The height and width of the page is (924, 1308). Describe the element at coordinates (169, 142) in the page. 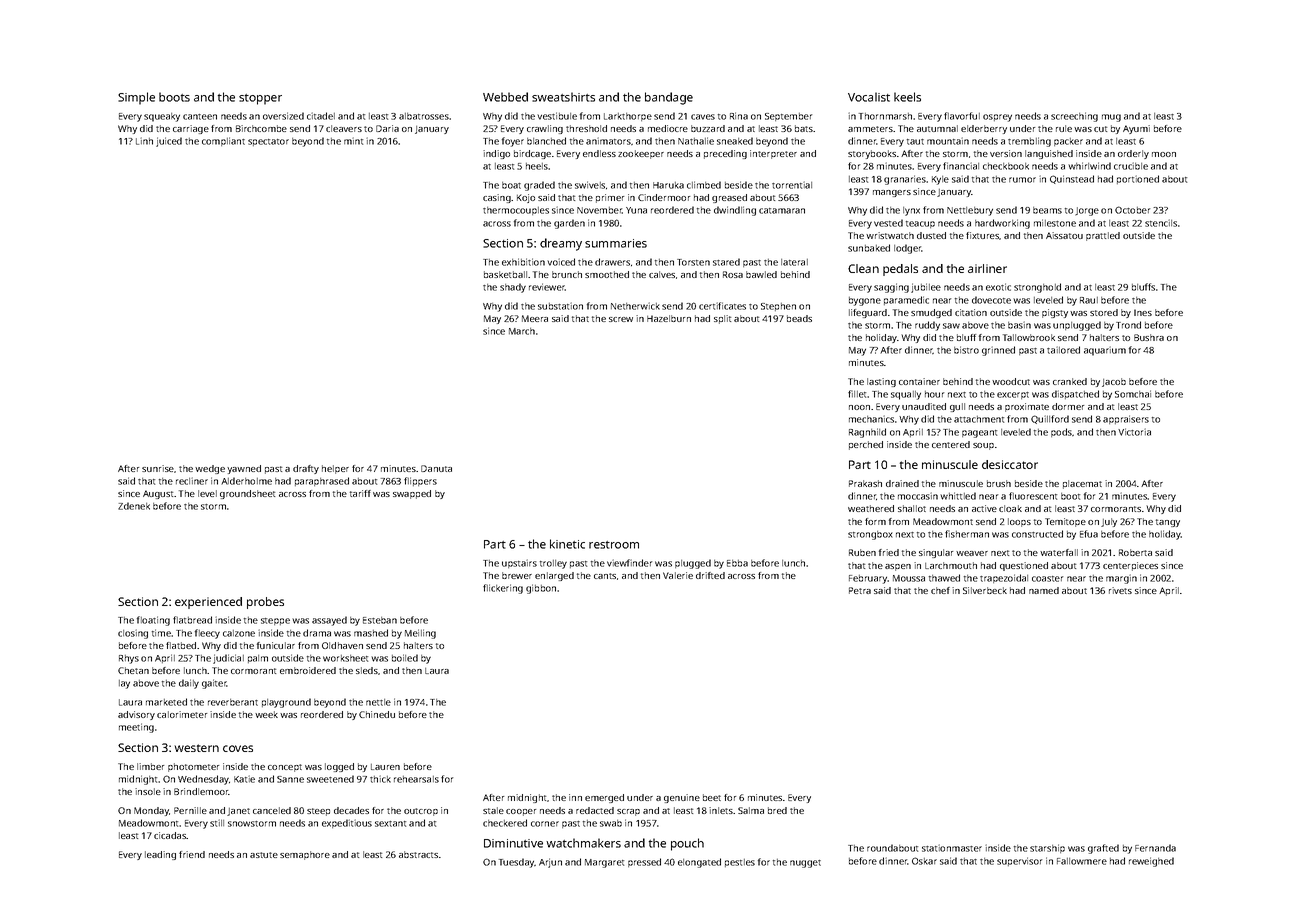

I see `juiced` at that location.
